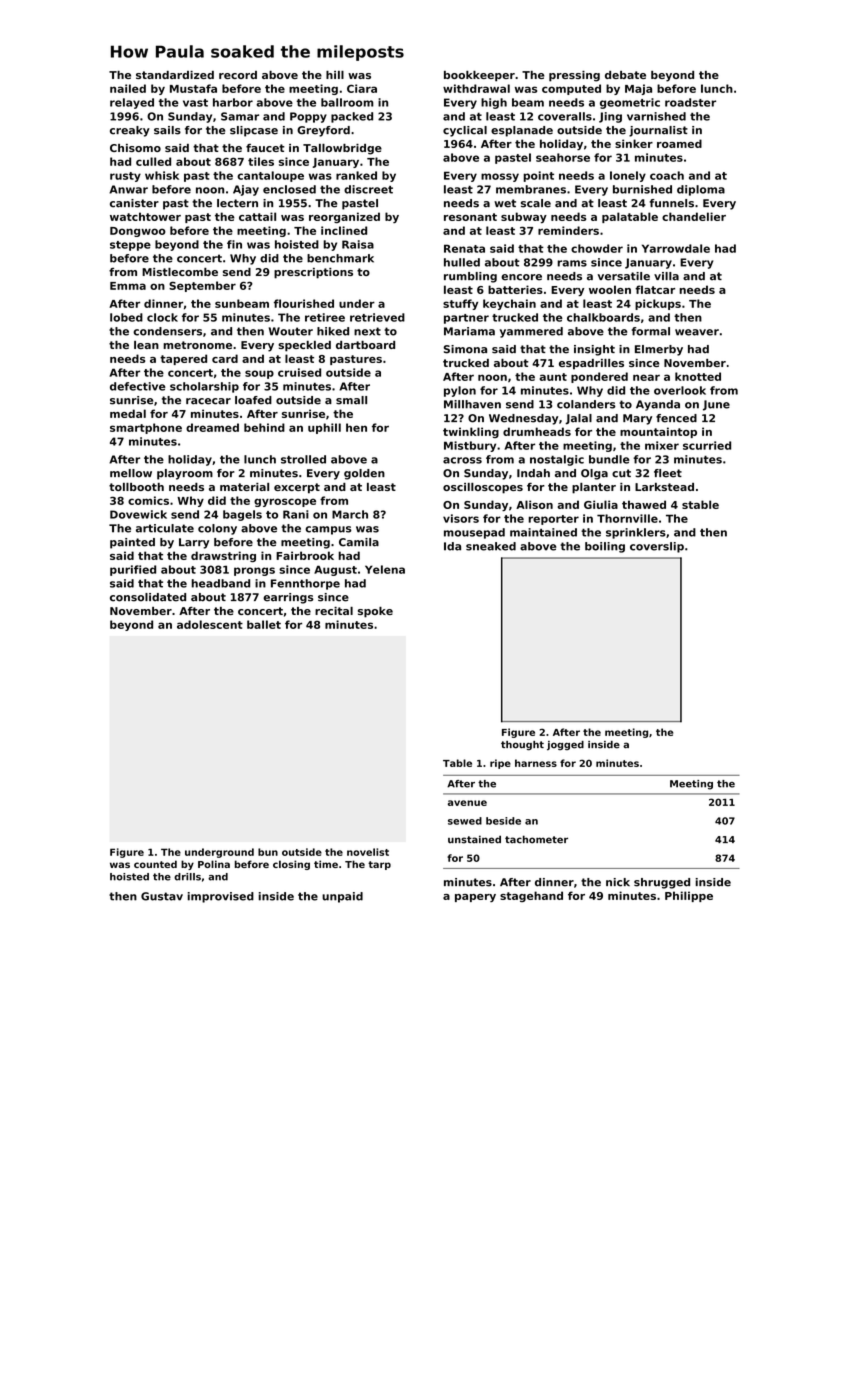 This screenshot has height=1400, width=849. I want to click on boiling, so click(605, 547).
